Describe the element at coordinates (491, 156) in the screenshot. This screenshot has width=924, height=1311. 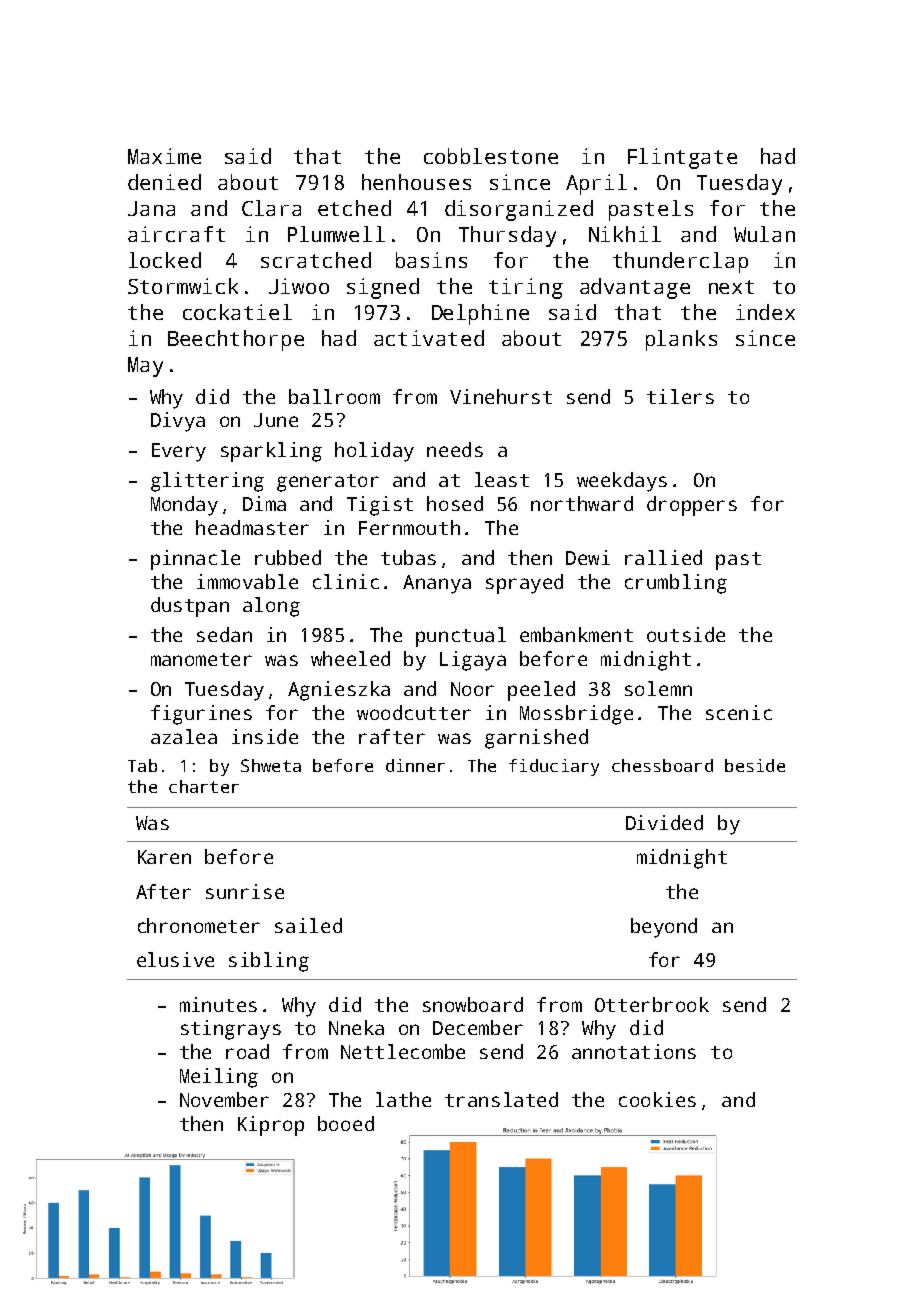
I see `cobblestone` at that location.
